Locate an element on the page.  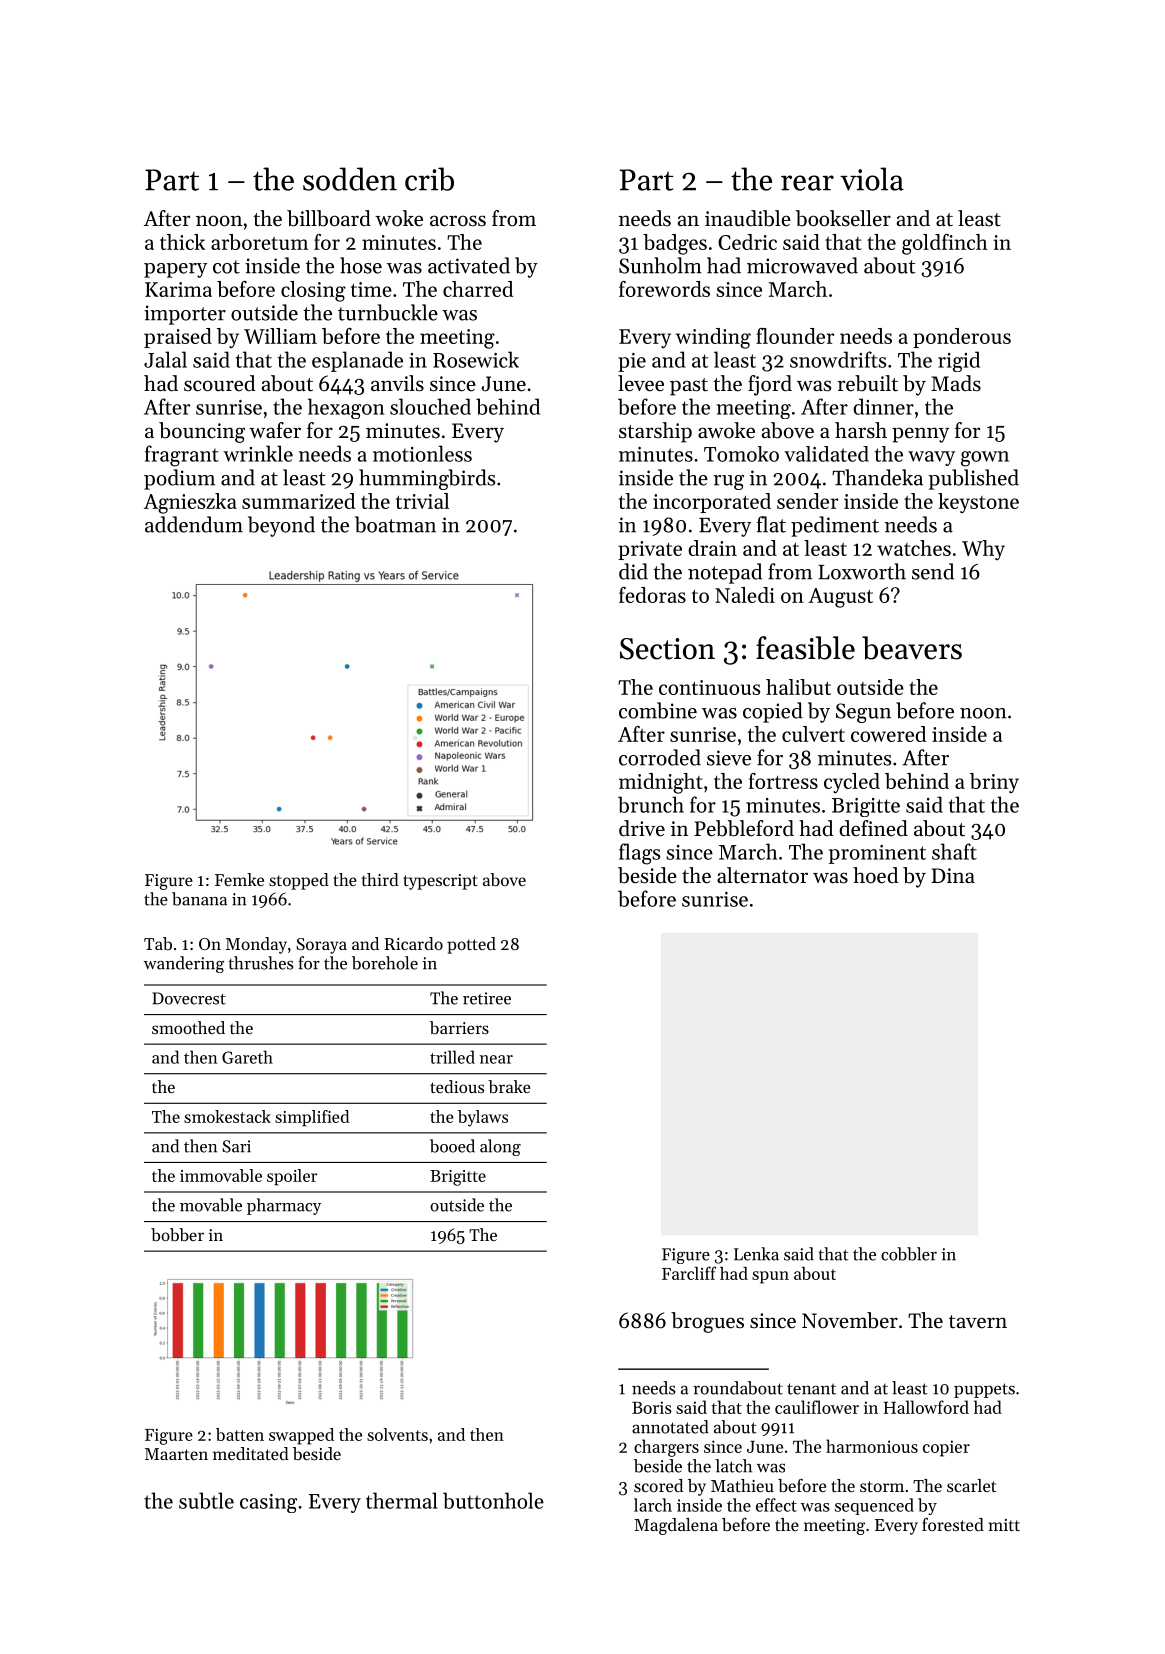
crib is located at coordinates (429, 179).
